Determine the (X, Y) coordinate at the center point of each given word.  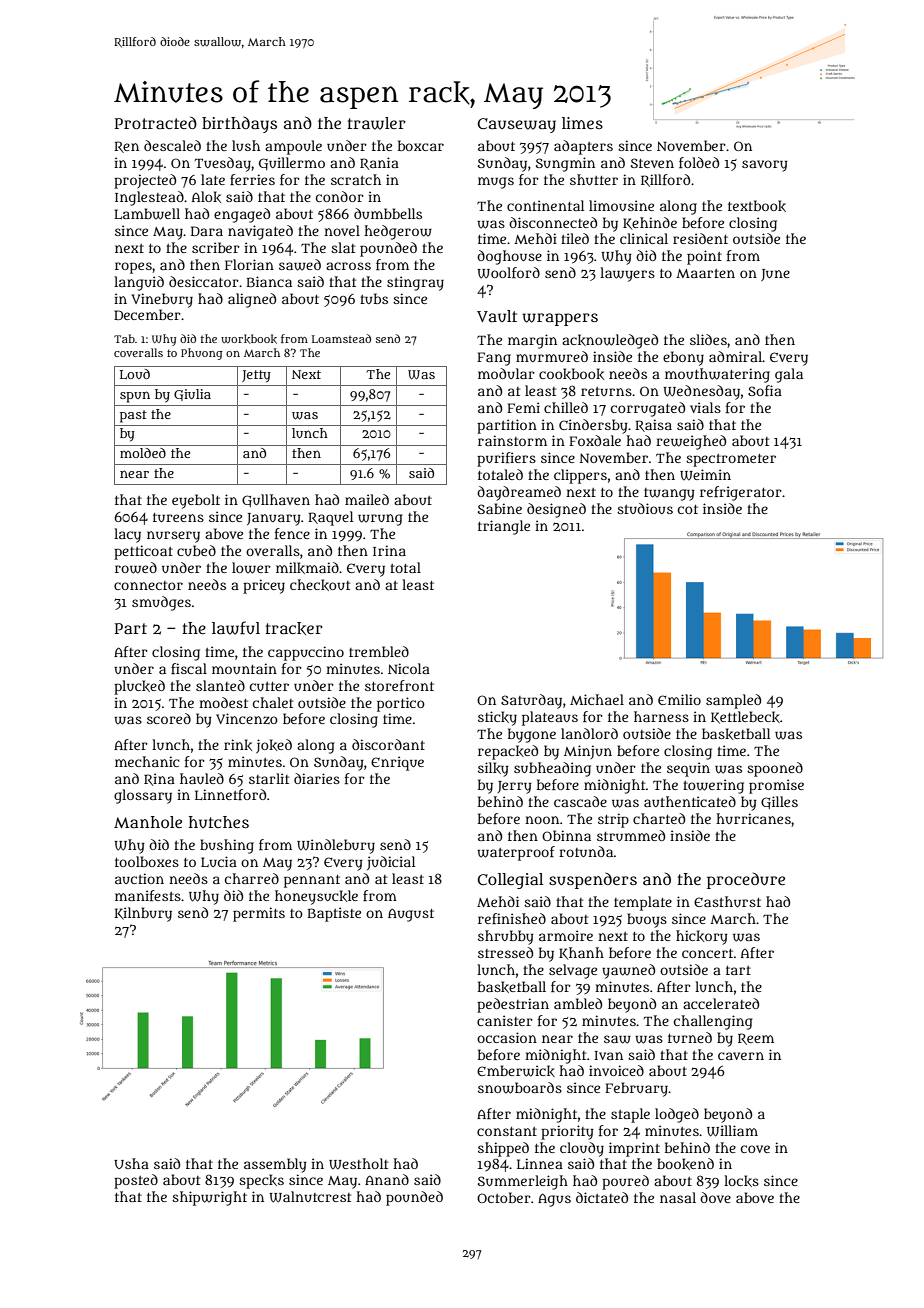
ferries (252, 179)
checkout (320, 585)
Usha (131, 1163)
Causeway (517, 125)
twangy (669, 494)
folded (699, 162)
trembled (379, 651)
